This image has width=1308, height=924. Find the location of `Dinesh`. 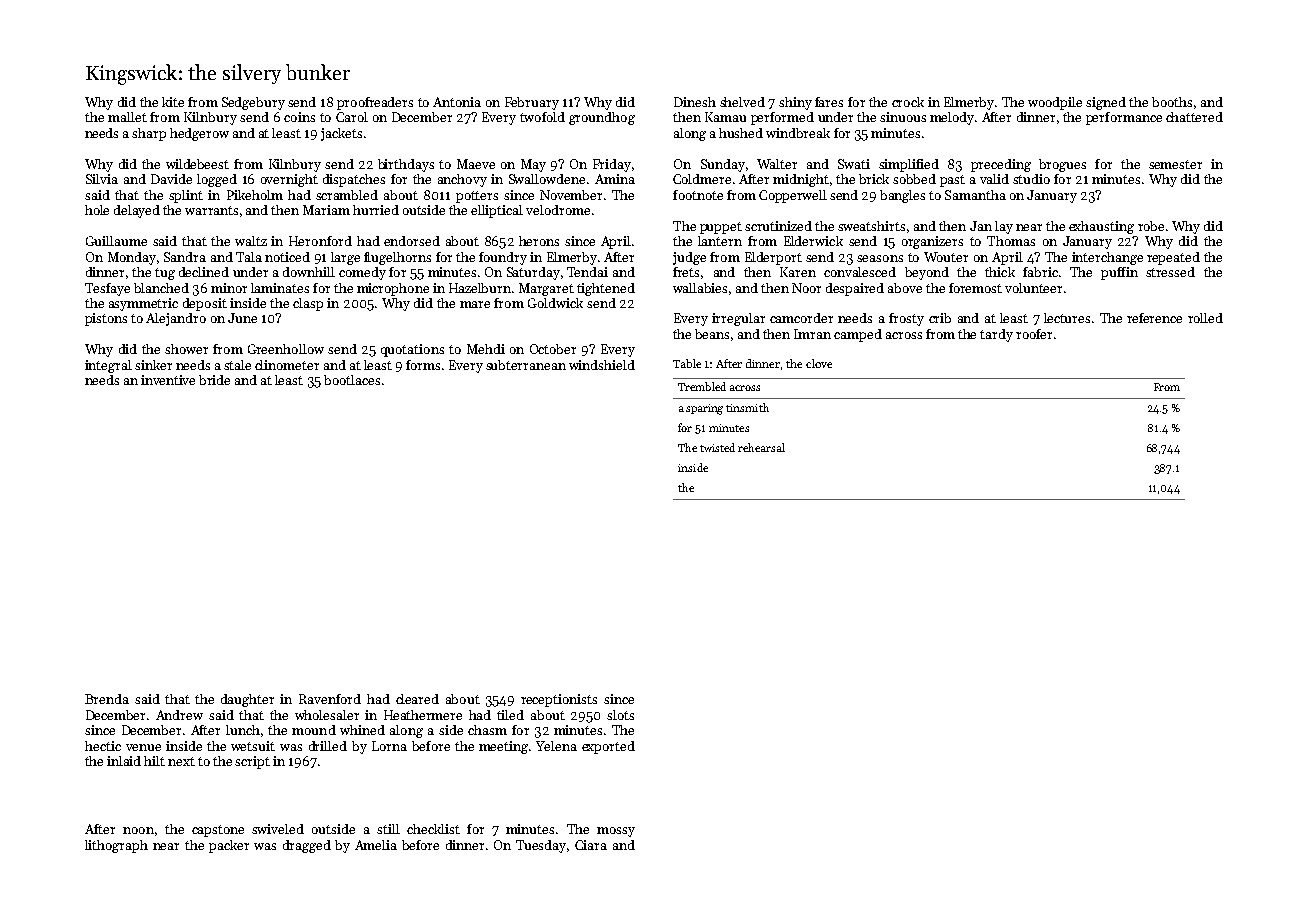

Dinesh is located at coordinates (695, 102).
